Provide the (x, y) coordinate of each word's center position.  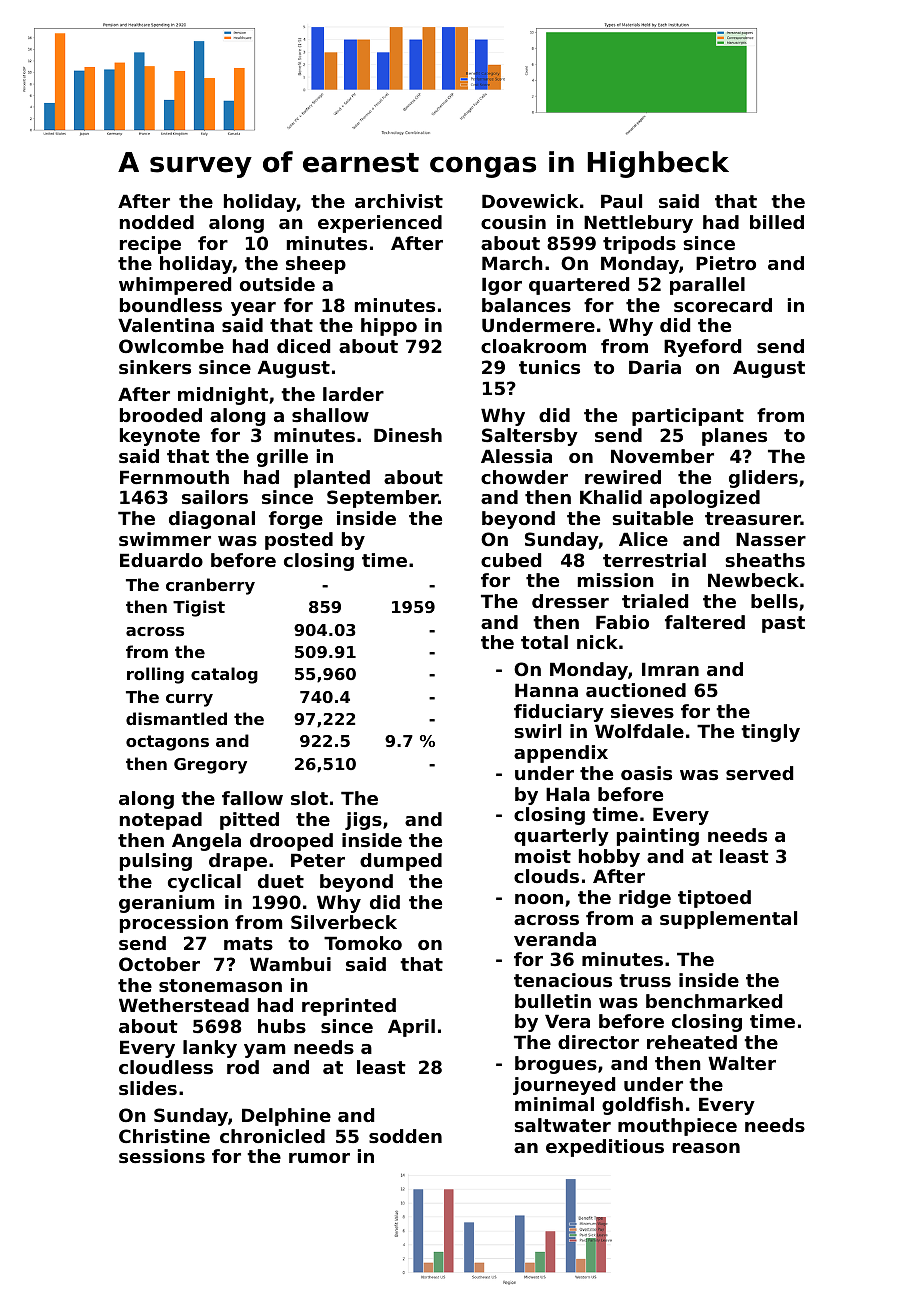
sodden (405, 1136)
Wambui (290, 964)
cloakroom (533, 346)
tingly (770, 733)
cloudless (166, 1067)
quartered (579, 286)
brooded (161, 415)
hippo (389, 327)
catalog (224, 675)
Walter (742, 1063)
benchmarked (714, 1001)
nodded (157, 222)
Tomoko (363, 943)
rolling (155, 675)
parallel (707, 286)
